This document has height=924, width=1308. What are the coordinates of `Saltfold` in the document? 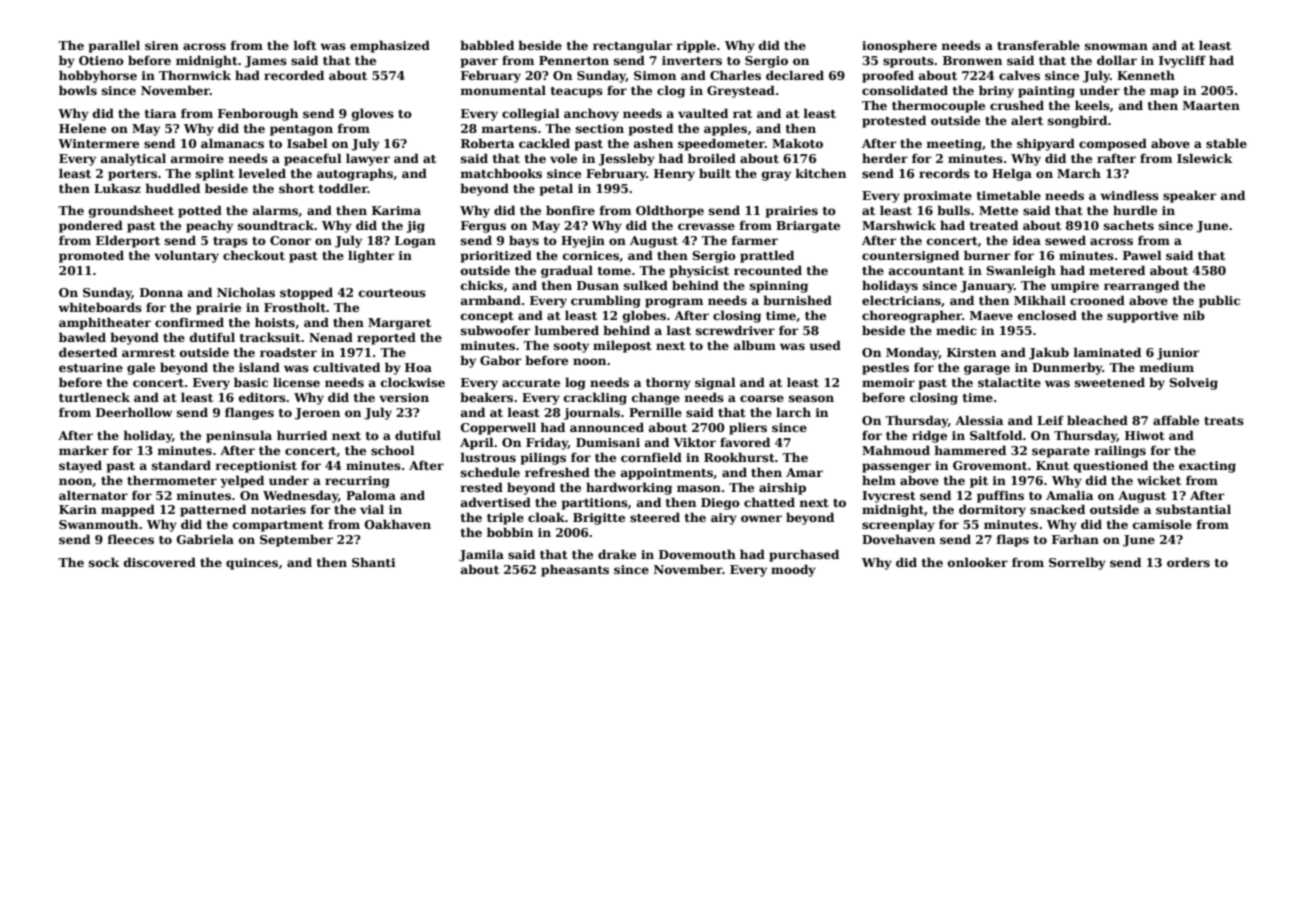 It's located at (996, 435).
